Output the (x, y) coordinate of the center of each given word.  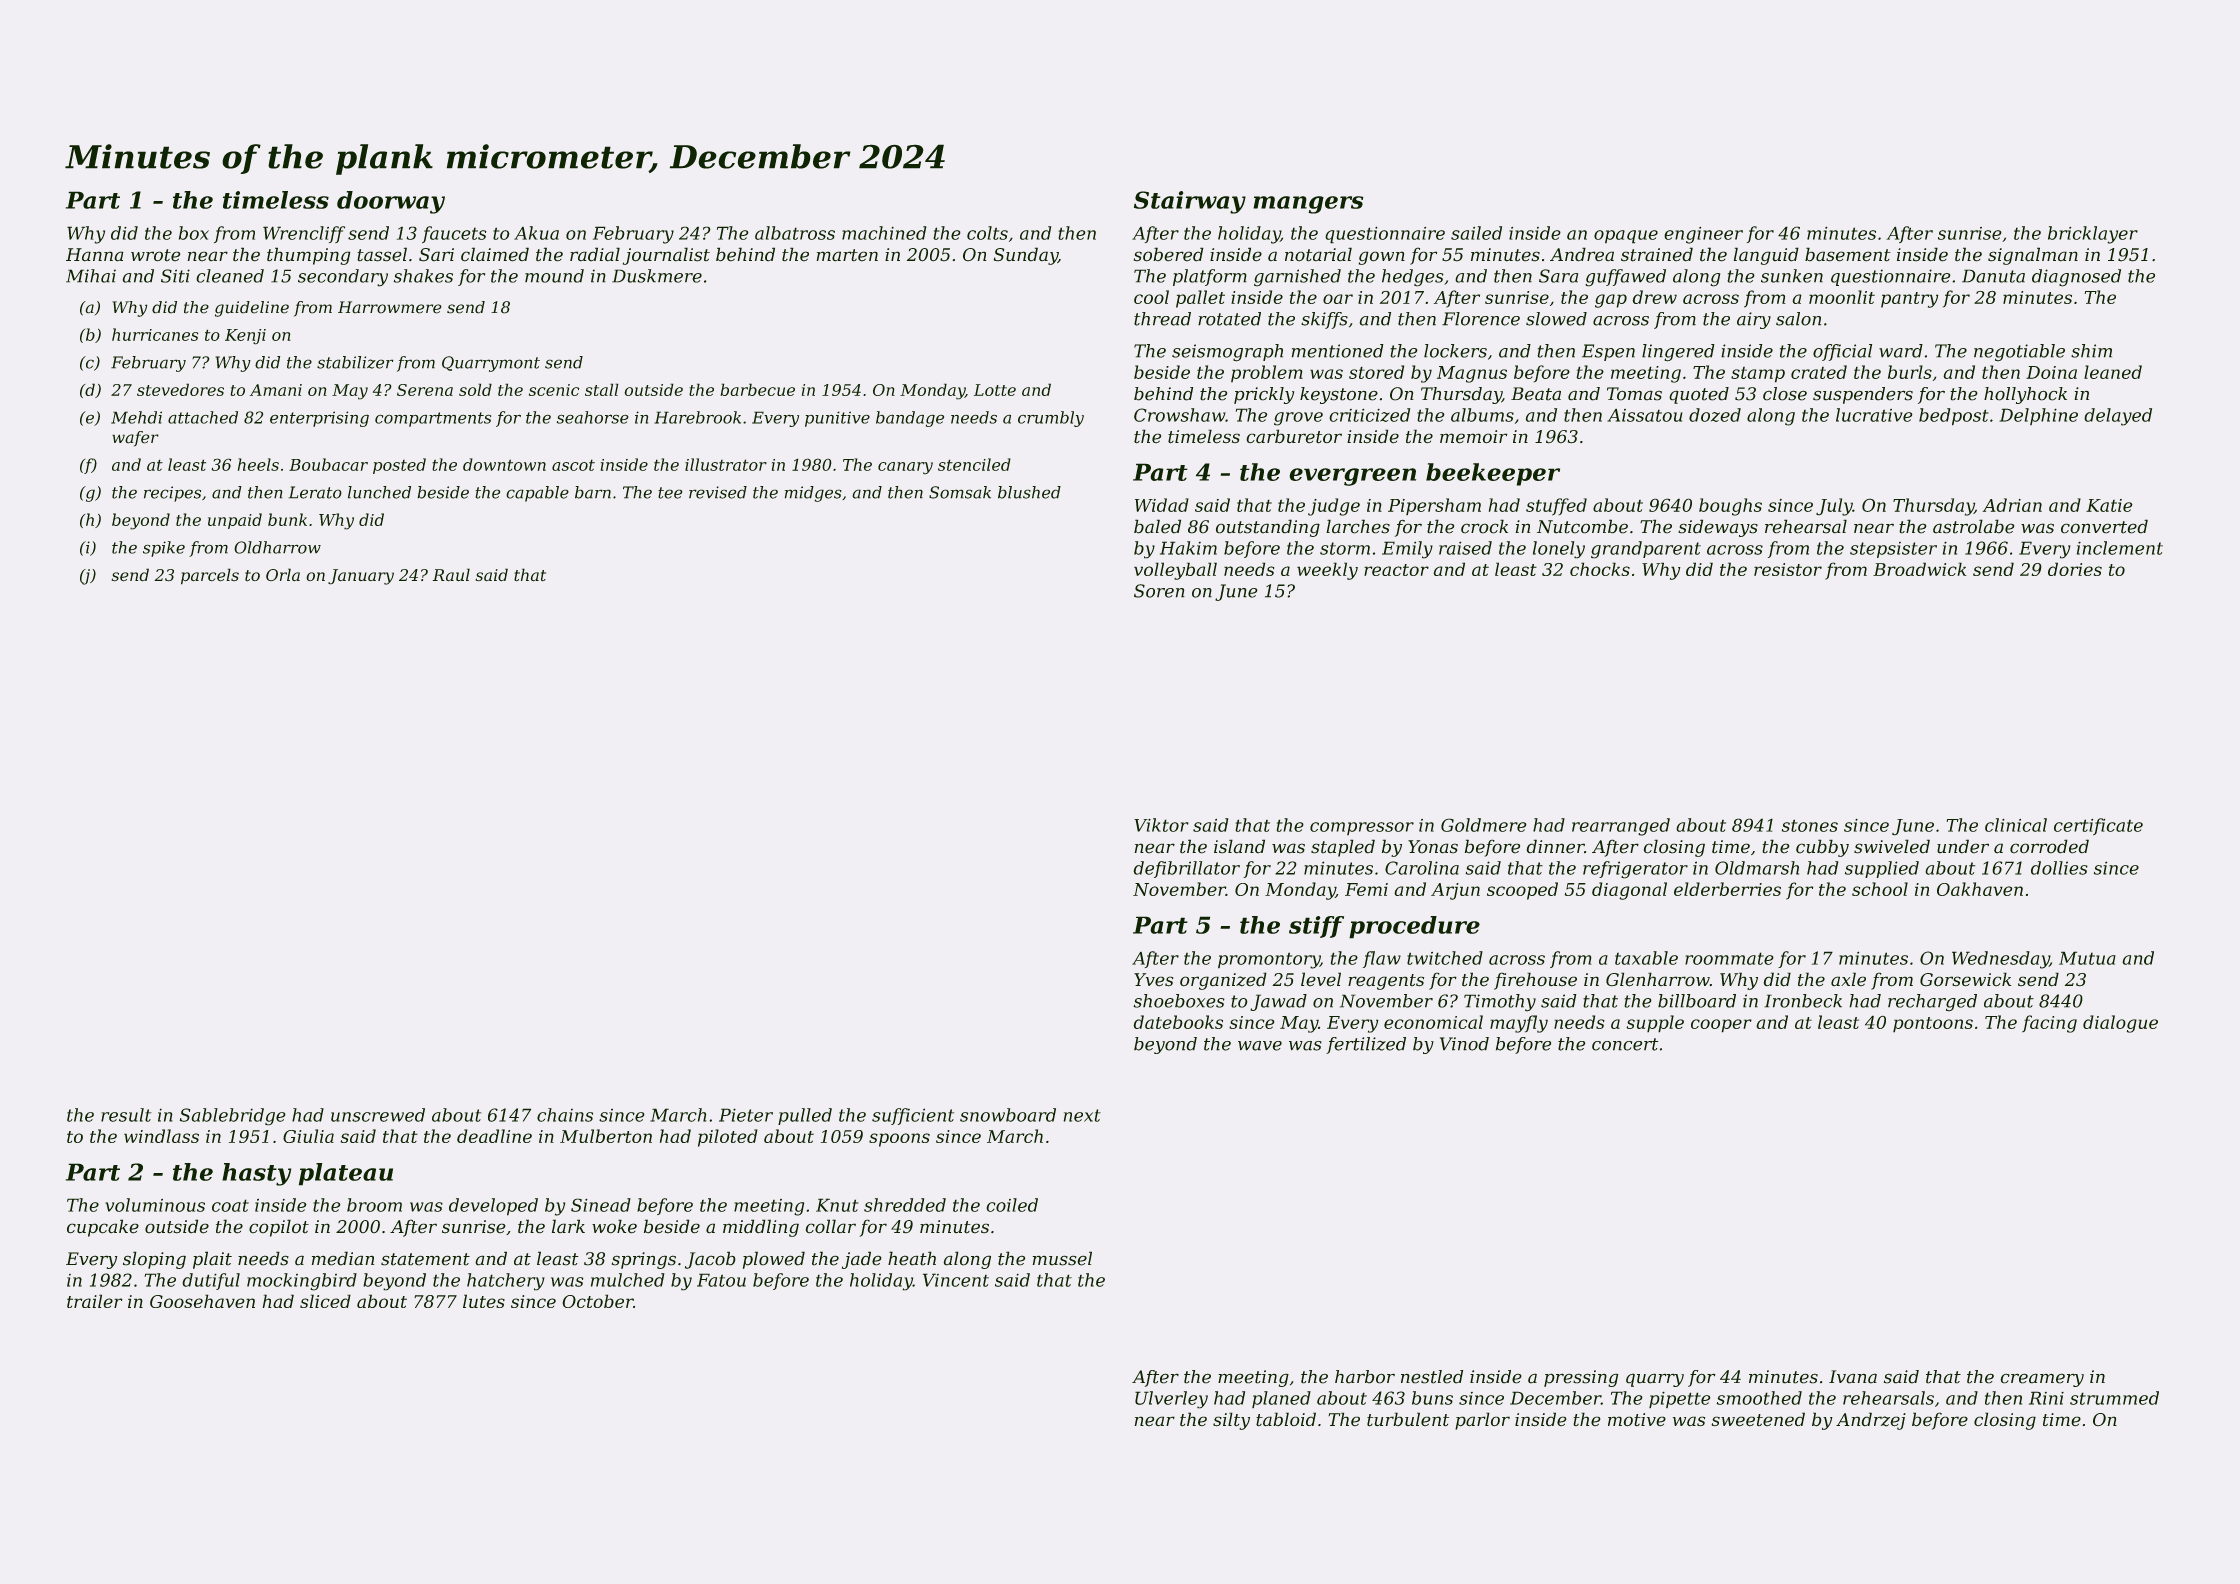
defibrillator (1186, 869)
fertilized (1366, 1045)
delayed (2118, 417)
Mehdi (136, 417)
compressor (1362, 828)
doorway (391, 202)
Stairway (1190, 202)
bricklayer (2093, 235)
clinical (2016, 825)
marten (847, 255)
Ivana (1853, 1377)
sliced (325, 1301)
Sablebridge (233, 1117)
